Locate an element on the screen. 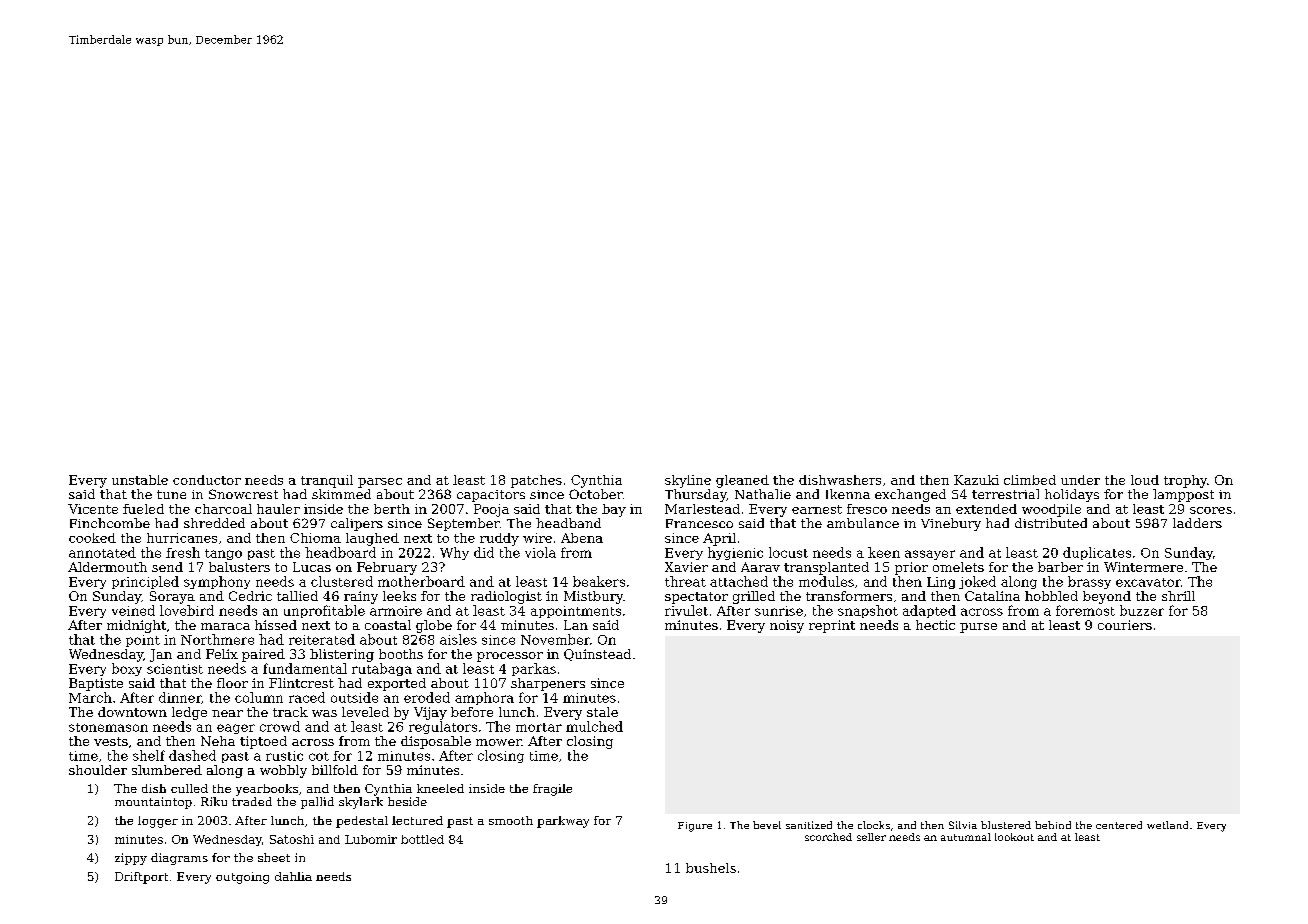 The height and width of the screenshot is (924, 1308). noisy is located at coordinates (787, 626).
